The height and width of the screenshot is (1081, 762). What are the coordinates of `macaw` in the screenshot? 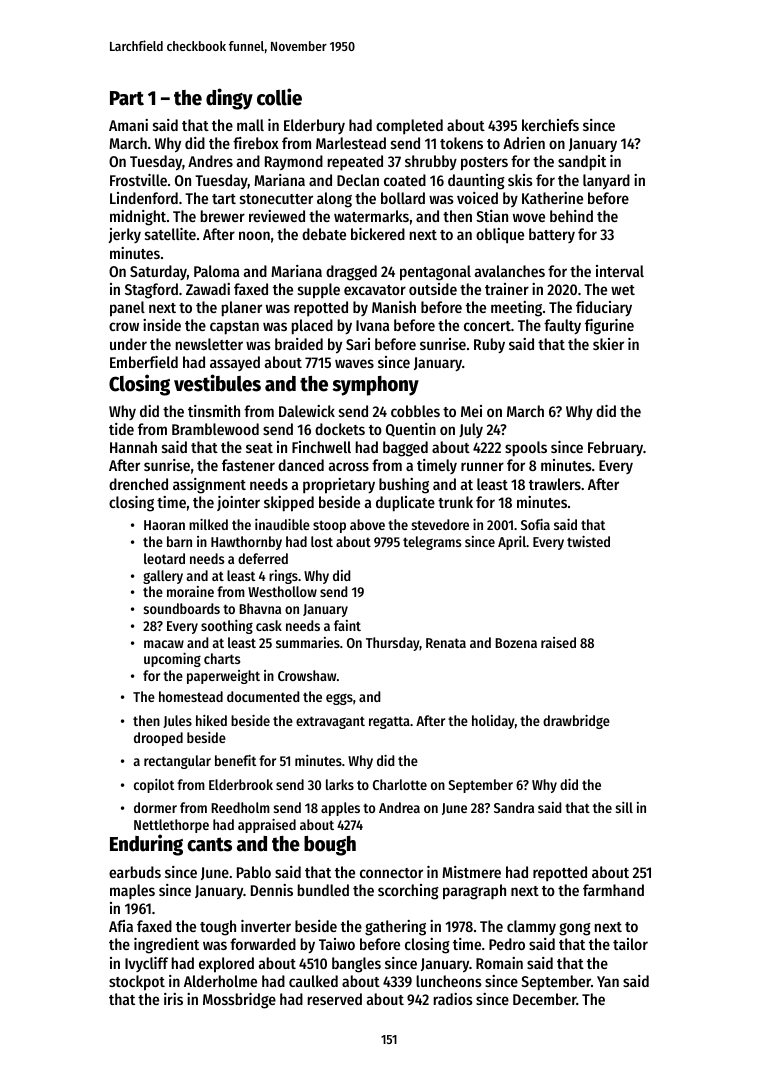 It's located at (164, 644).
